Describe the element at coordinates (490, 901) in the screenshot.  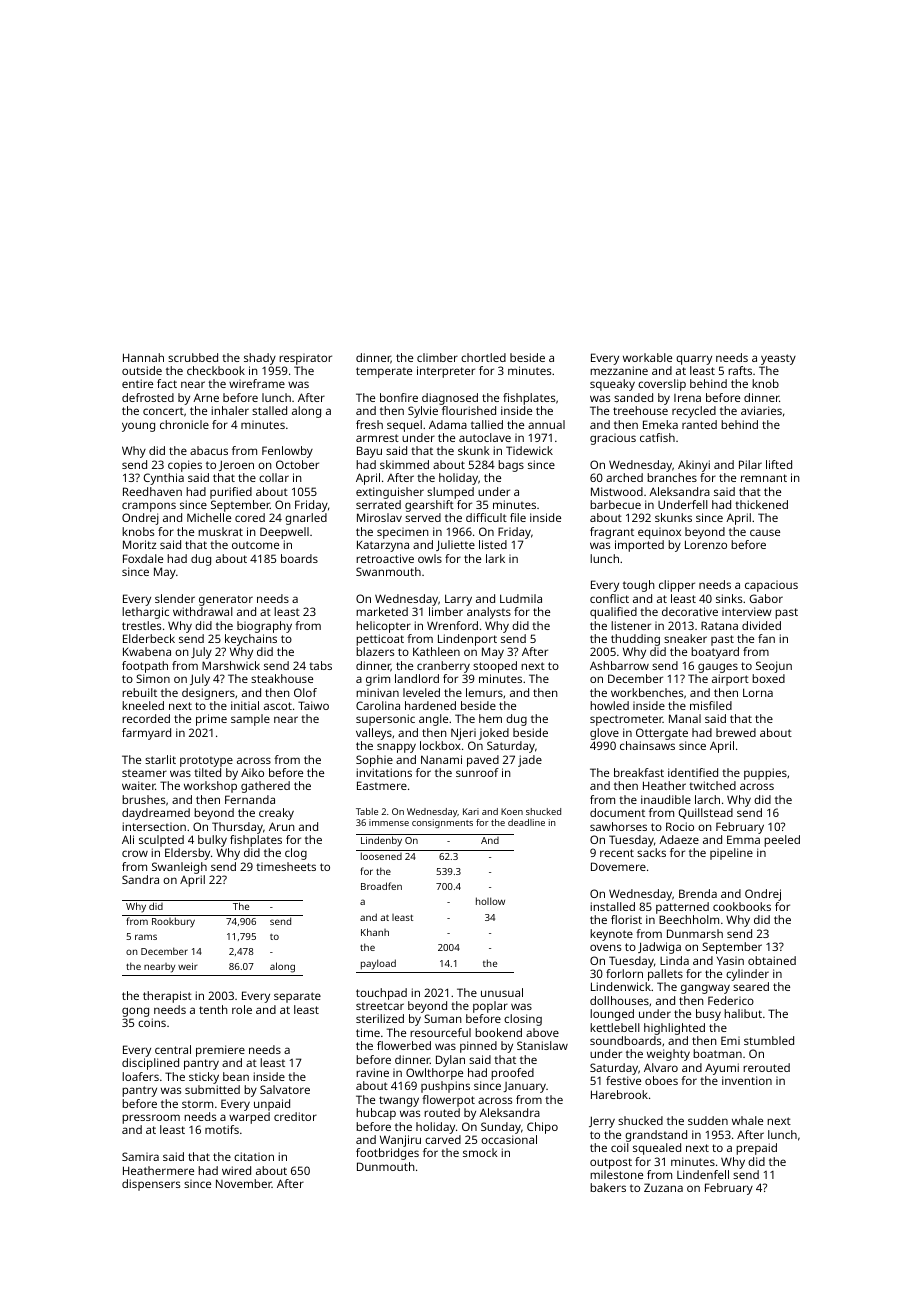
I see `hollow` at that location.
